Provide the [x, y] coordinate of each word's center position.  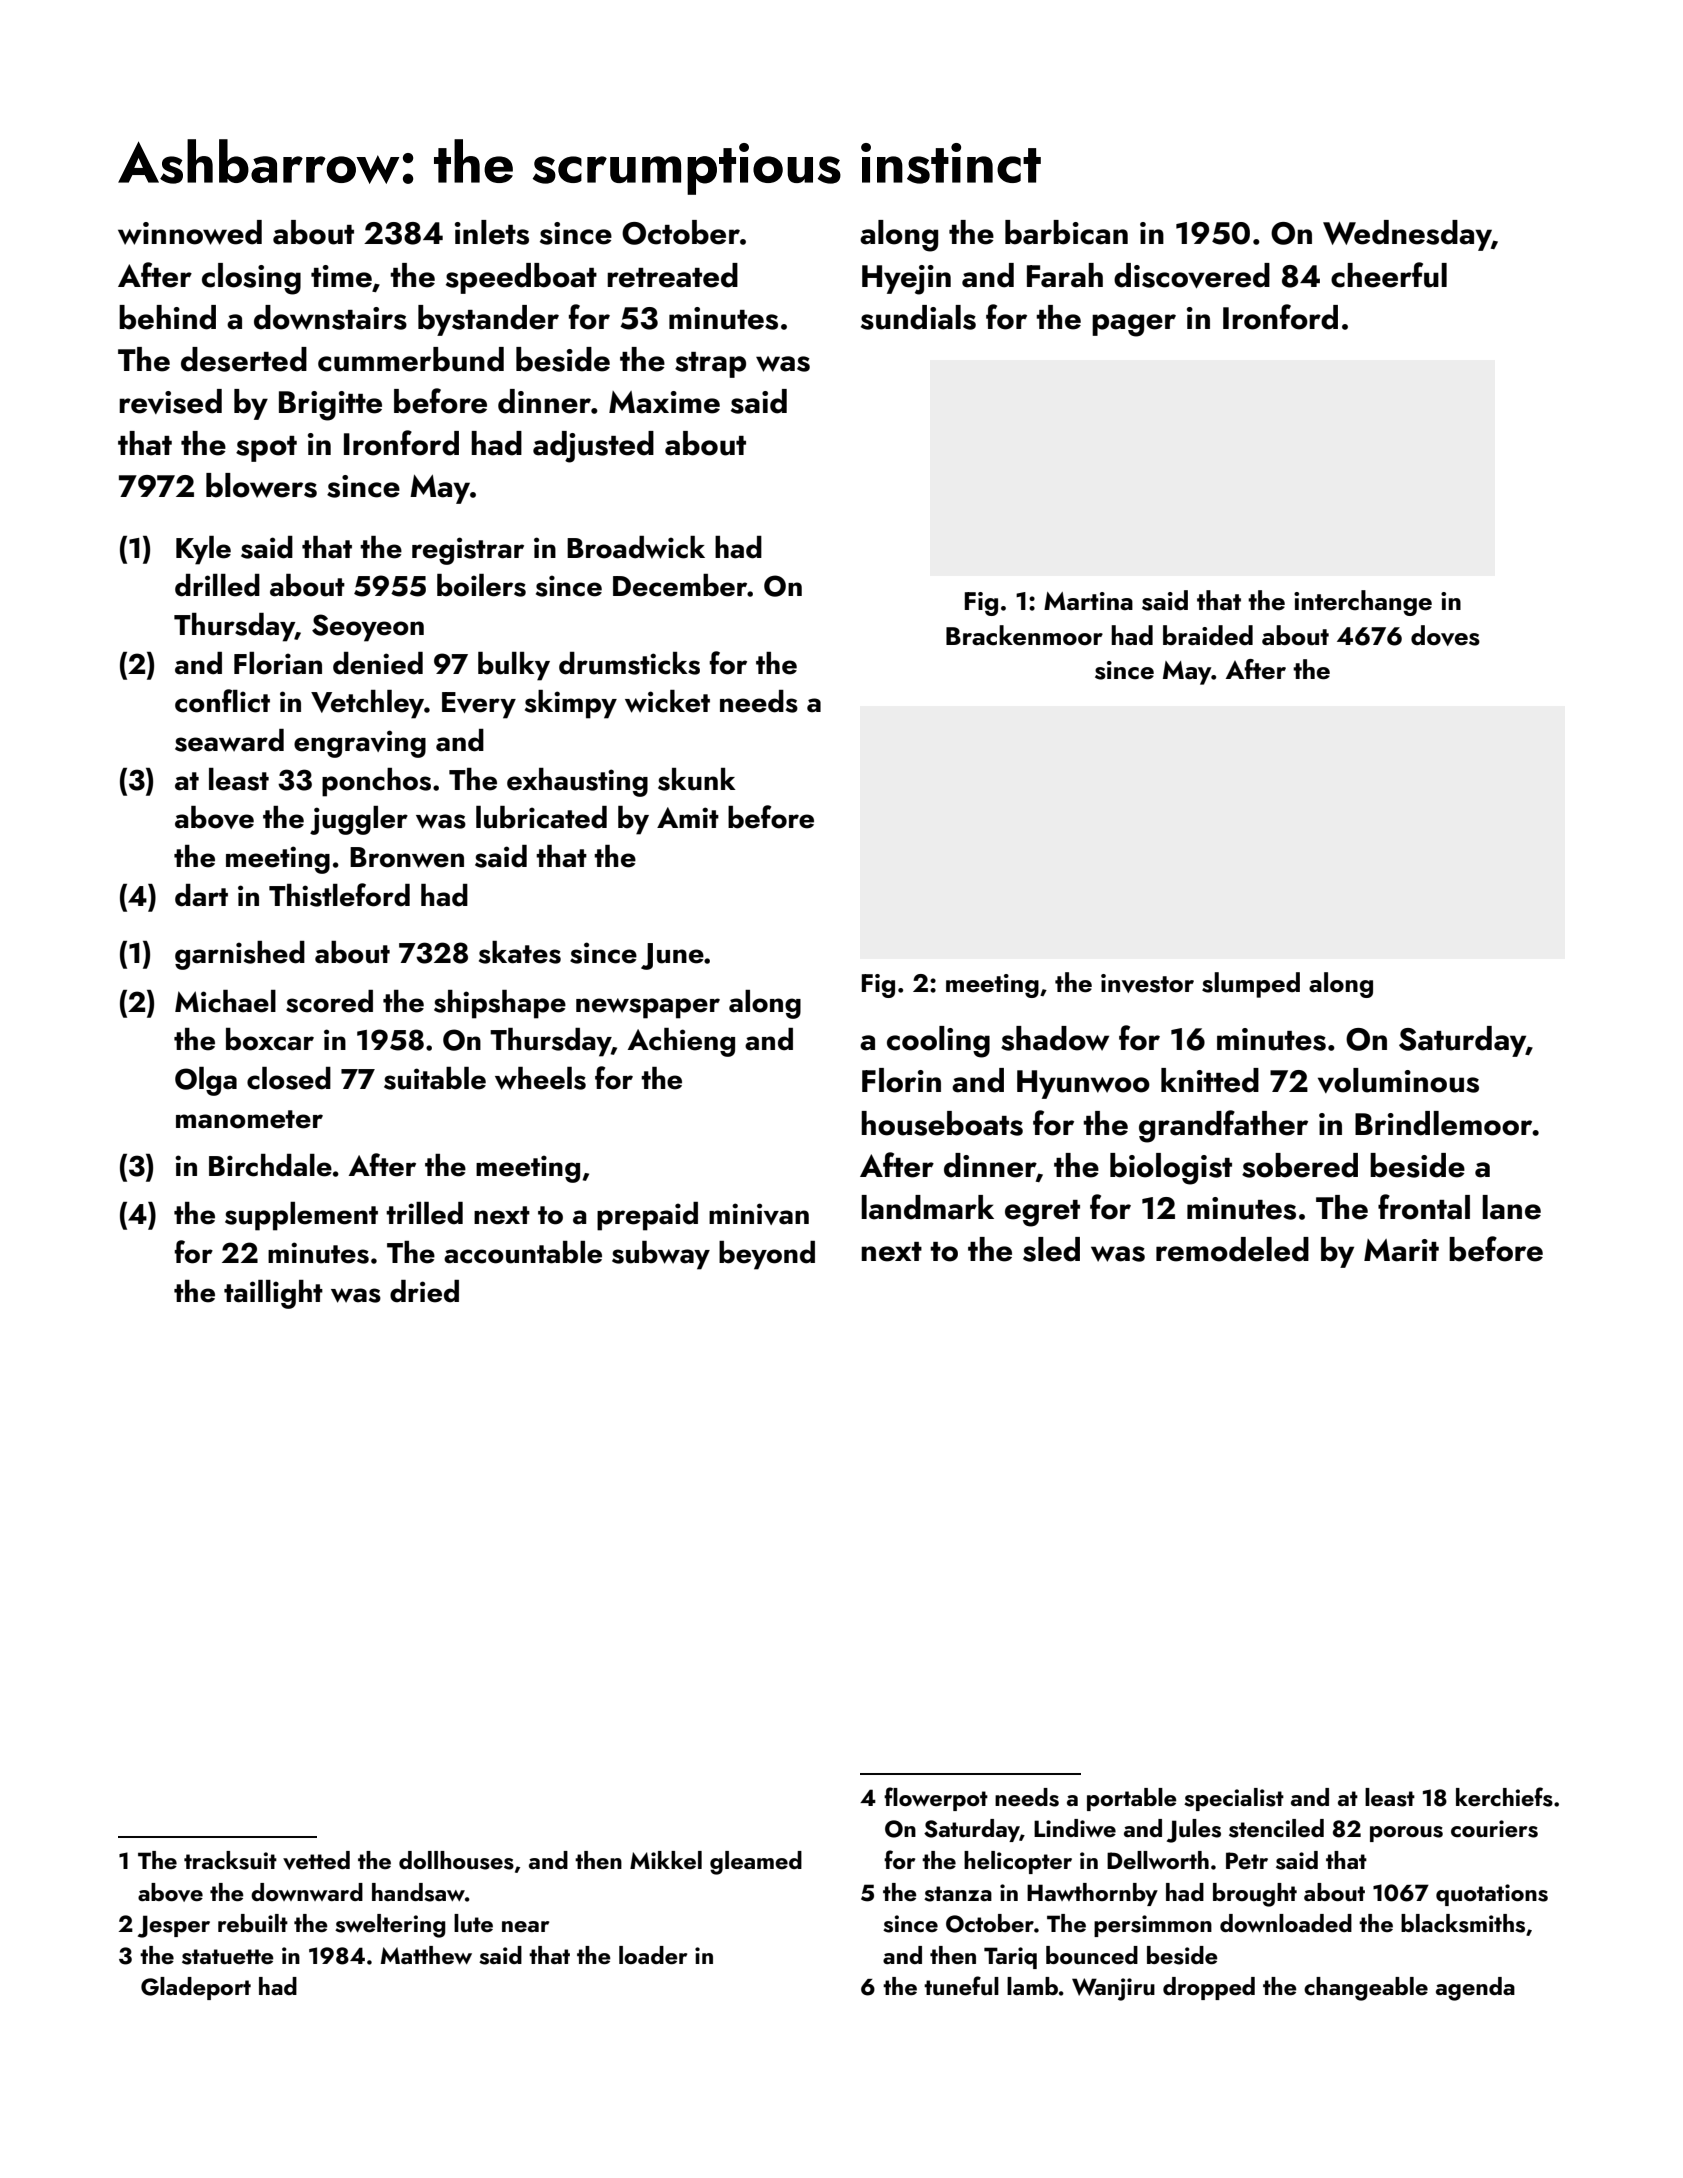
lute [473, 1923]
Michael [225, 1001]
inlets [492, 232]
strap [710, 365]
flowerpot [936, 1799]
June [672, 956]
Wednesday [1407, 235]
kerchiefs [1504, 1797]
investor [1147, 983]
